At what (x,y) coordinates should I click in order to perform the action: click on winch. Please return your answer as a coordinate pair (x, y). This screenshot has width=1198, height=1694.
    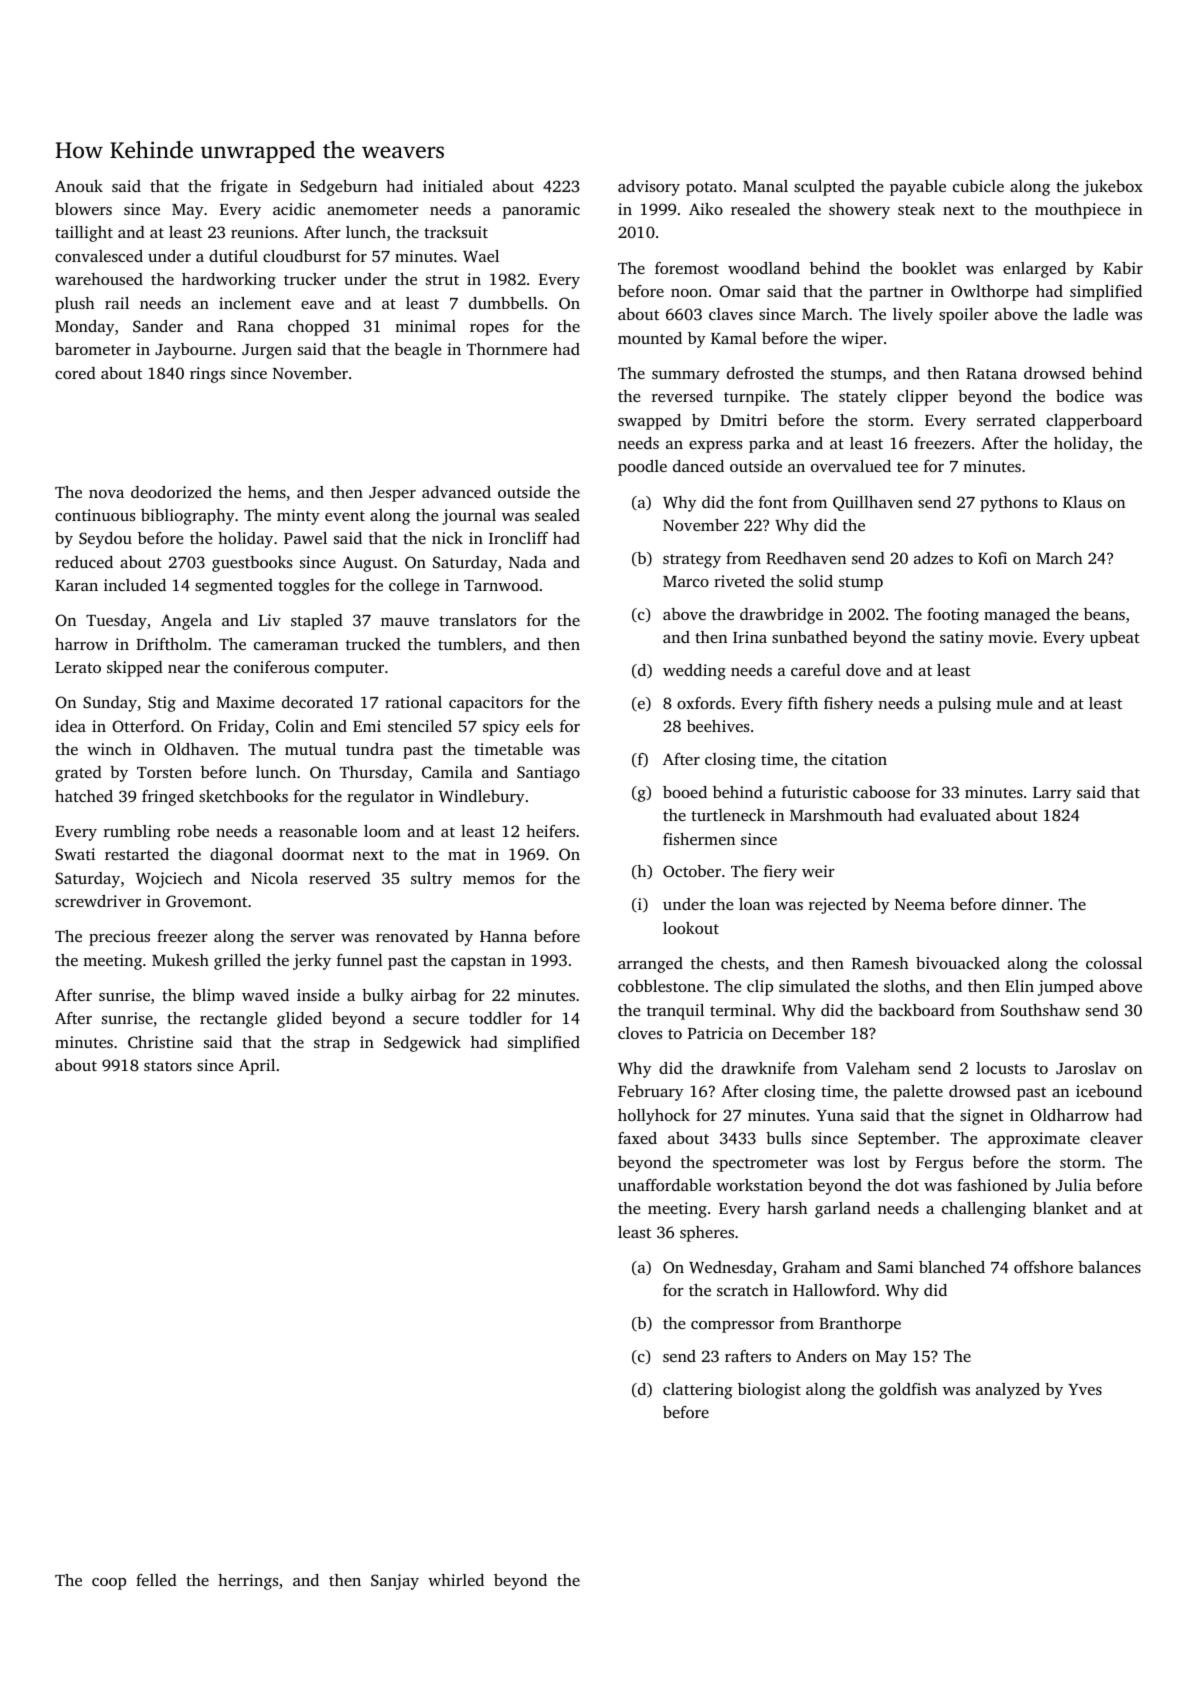
    Looking at the image, I should click on (109, 749).
